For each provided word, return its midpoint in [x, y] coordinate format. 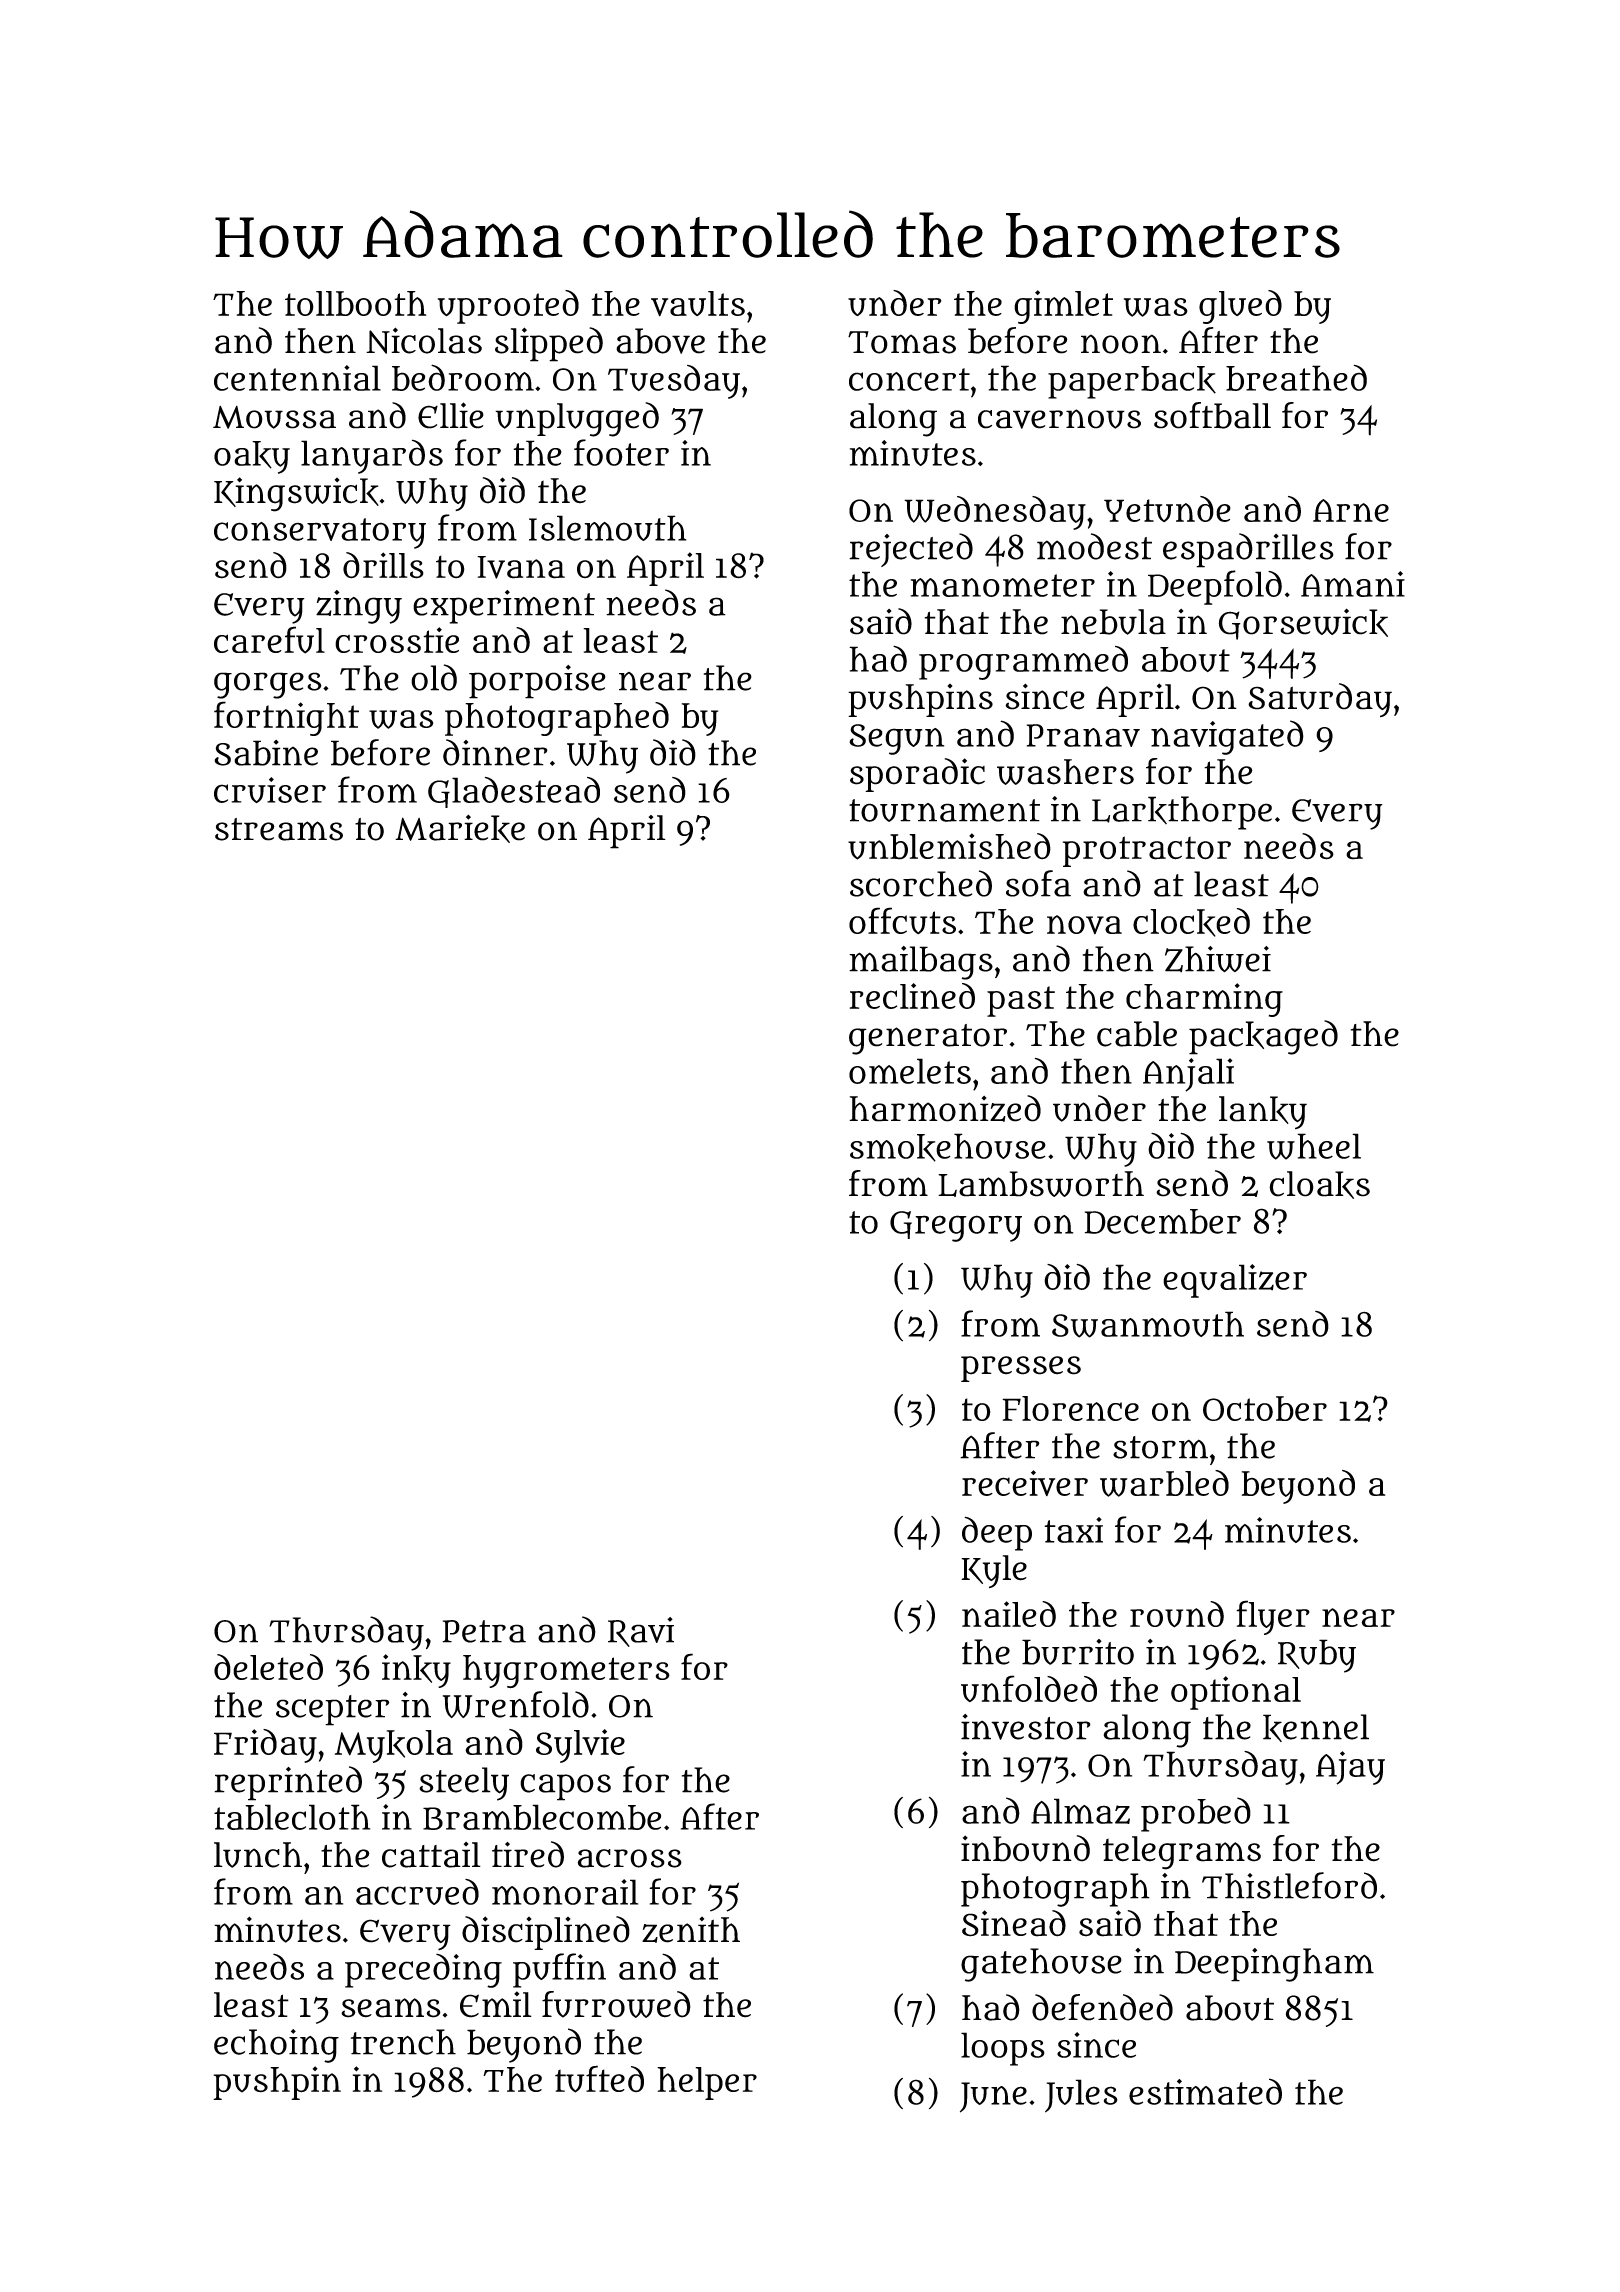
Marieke [460, 828]
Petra [484, 1631]
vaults [698, 304]
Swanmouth [1148, 1324]
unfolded [1029, 1688]
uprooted [508, 307]
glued [1240, 307]
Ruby [1317, 1656]
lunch [258, 1855]
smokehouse [948, 1147]
